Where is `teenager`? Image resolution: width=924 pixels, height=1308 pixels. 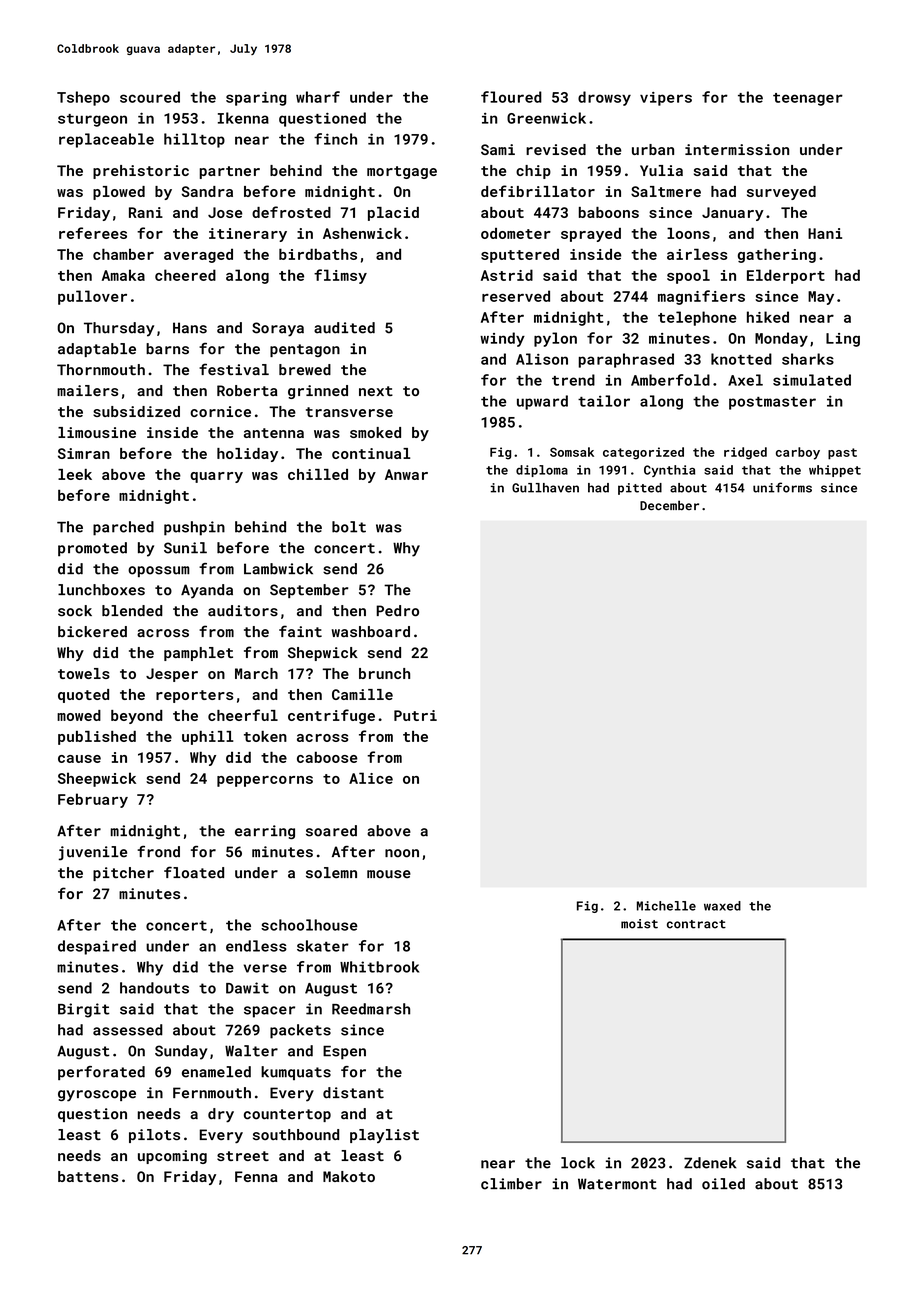
teenager is located at coordinates (808, 99).
